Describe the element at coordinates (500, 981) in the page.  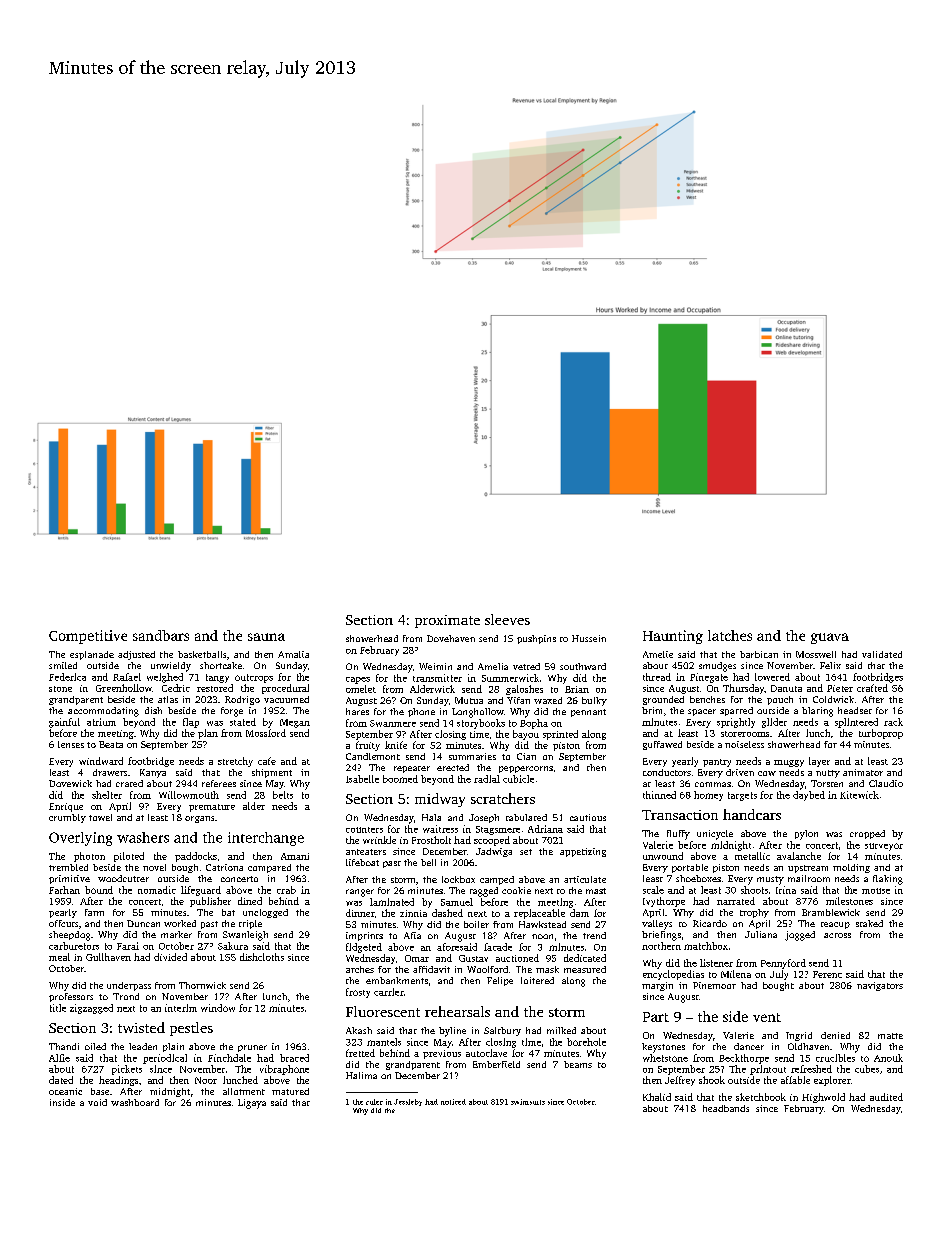
I see `Felipe` at that location.
